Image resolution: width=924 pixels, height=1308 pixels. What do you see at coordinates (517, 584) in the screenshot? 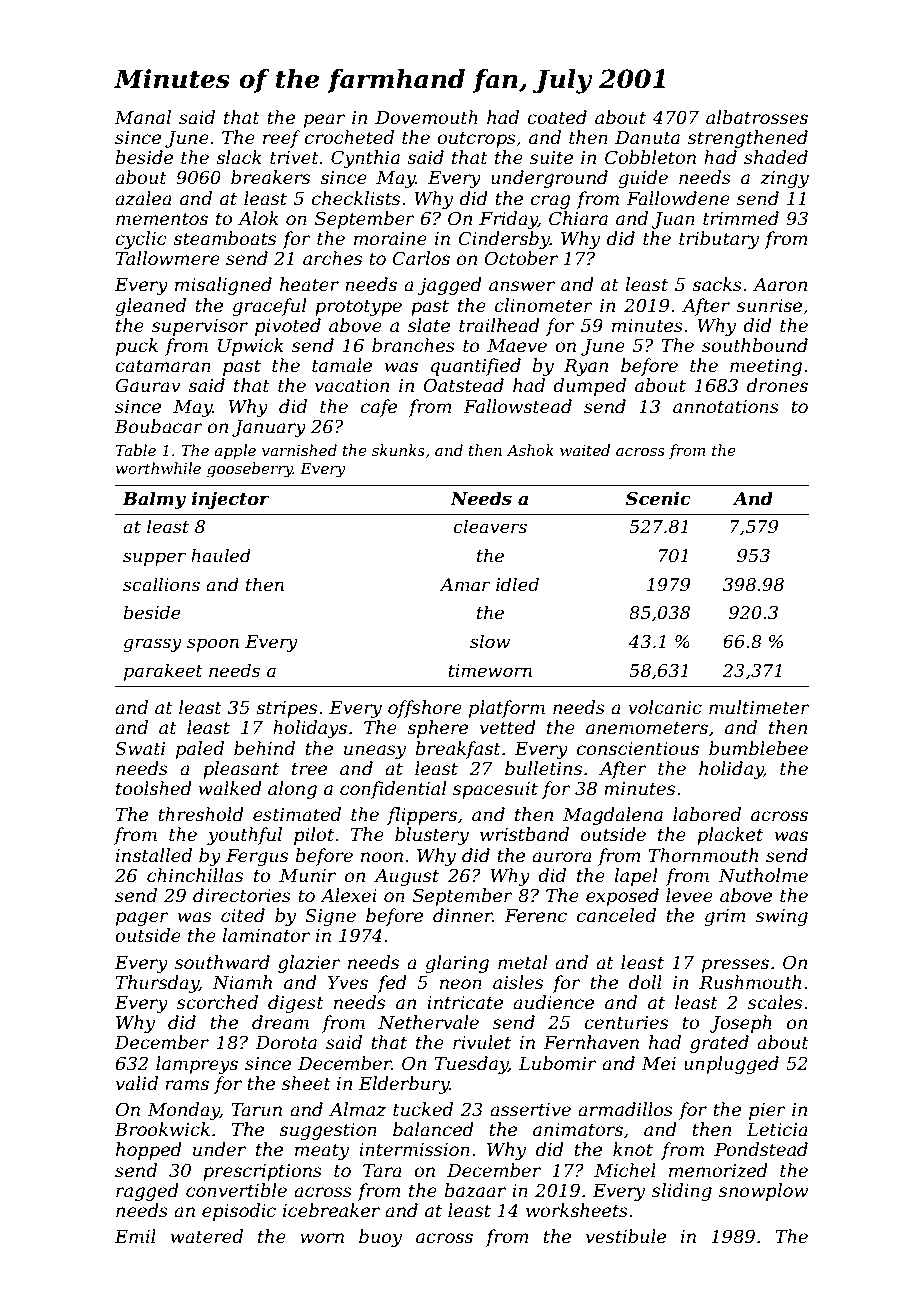
I see `idled` at bounding box center [517, 584].
